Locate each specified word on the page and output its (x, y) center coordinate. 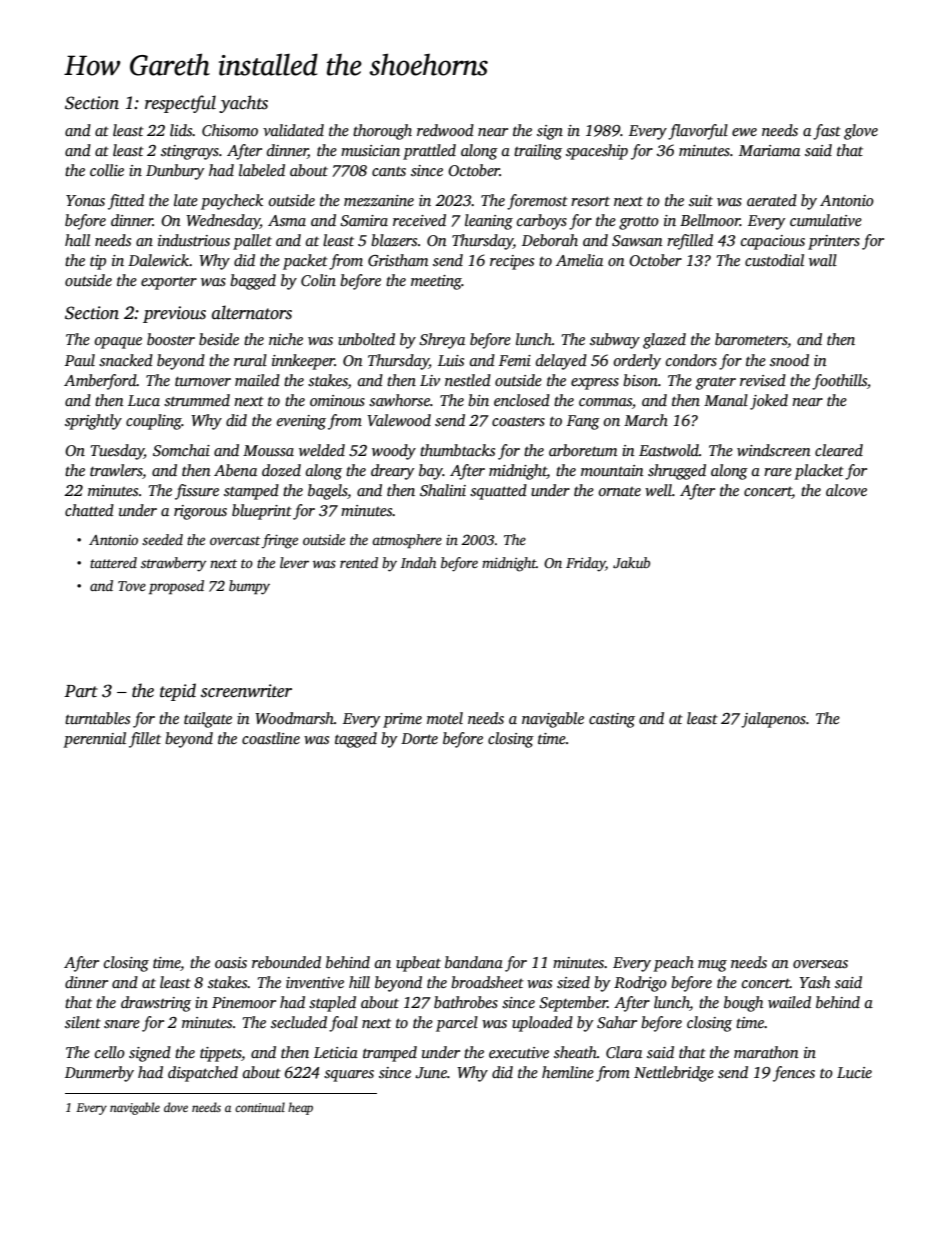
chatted (89, 510)
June (431, 1073)
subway (615, 341)
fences (794, 1074)
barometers (751, 339)
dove (176, 1107)
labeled (262, 170)
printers (834, 242)
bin (478, 400)
